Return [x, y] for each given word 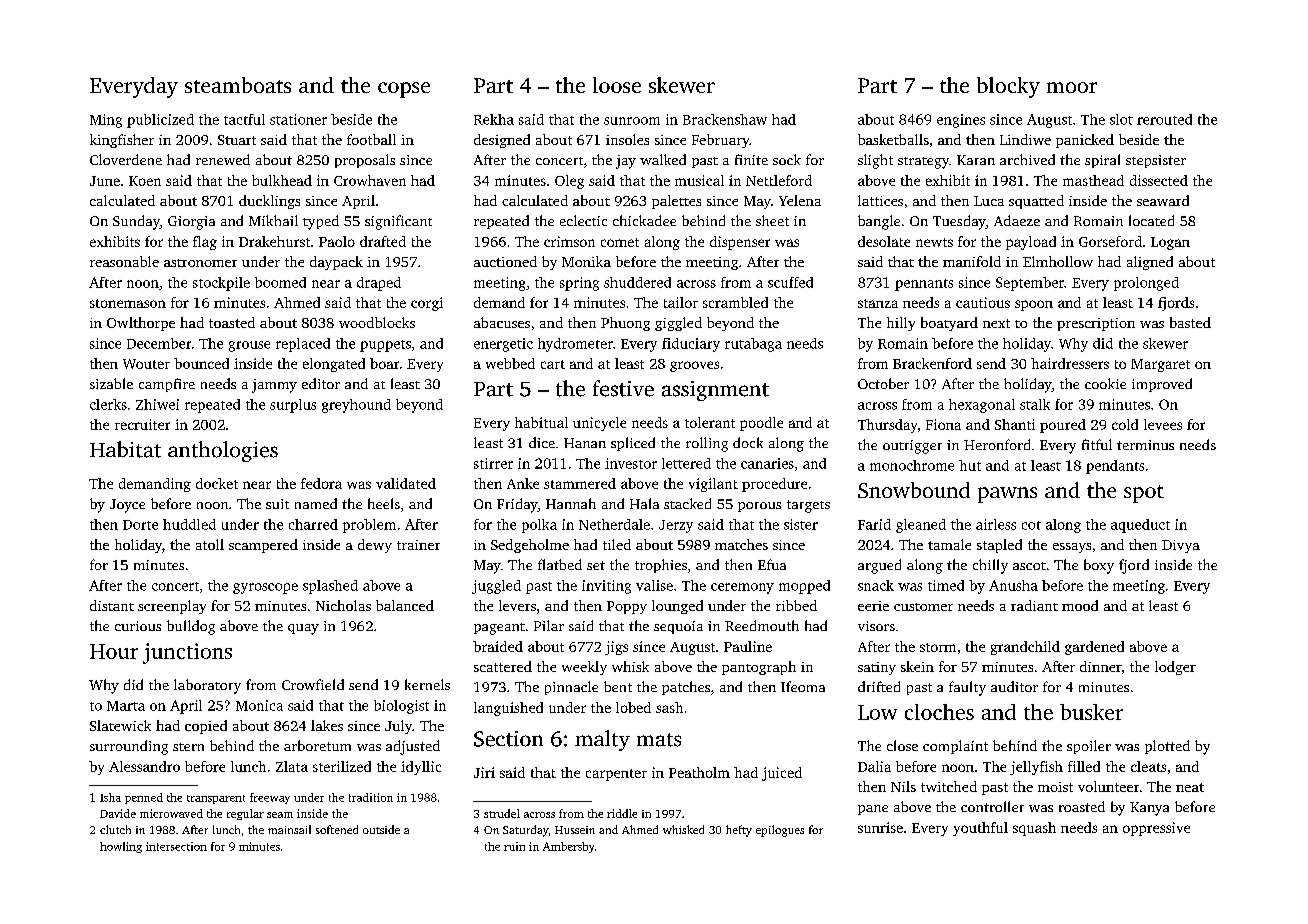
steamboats [238, 85]
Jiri [484, 772]
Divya [1181, 546]
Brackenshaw [725, 119]
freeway [270, 798]
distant [112, 605]
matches [741, 544]
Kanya [1149, 809]
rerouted [1164, 119]
